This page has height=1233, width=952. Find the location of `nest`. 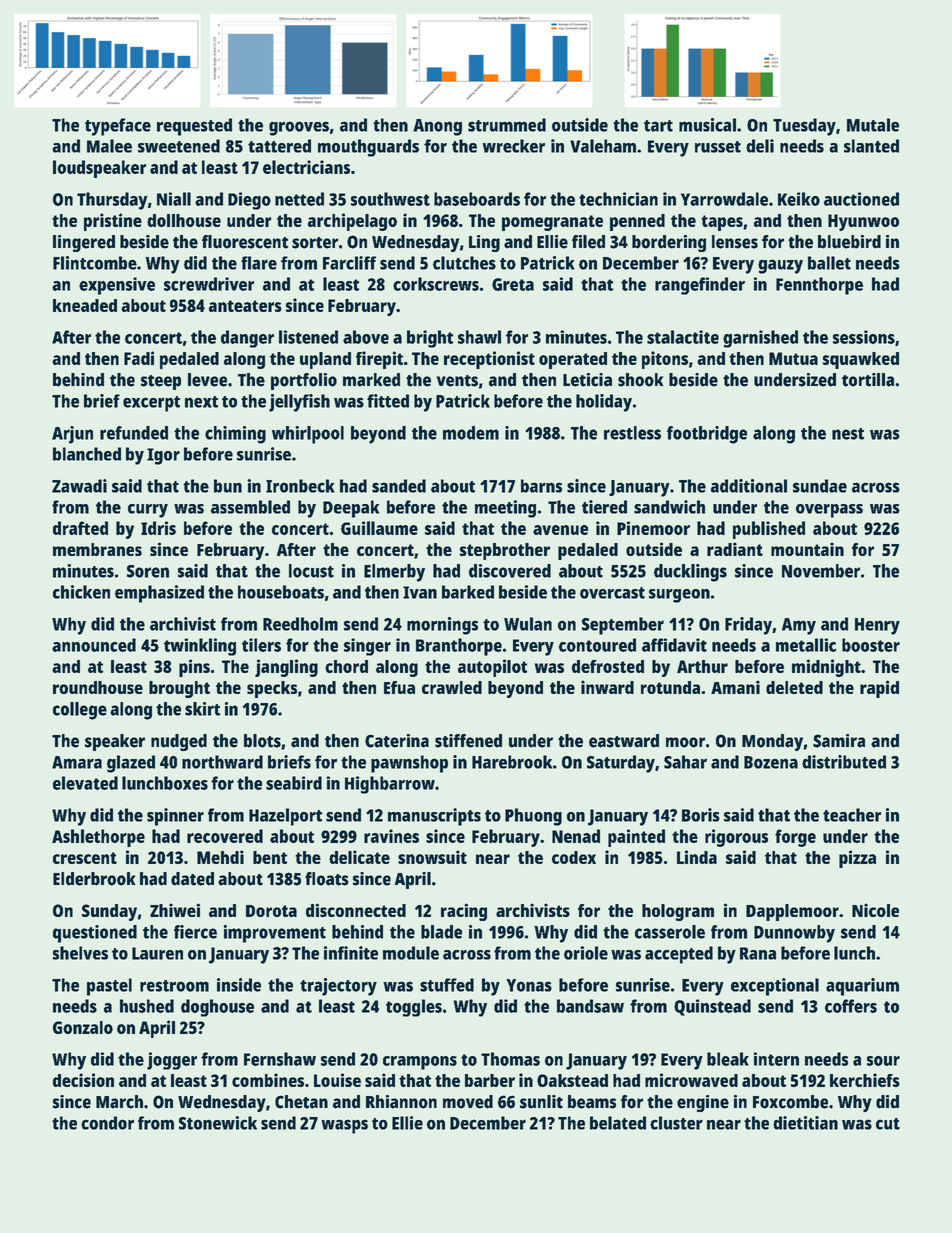

nest is located at coordinates (848, 434).
